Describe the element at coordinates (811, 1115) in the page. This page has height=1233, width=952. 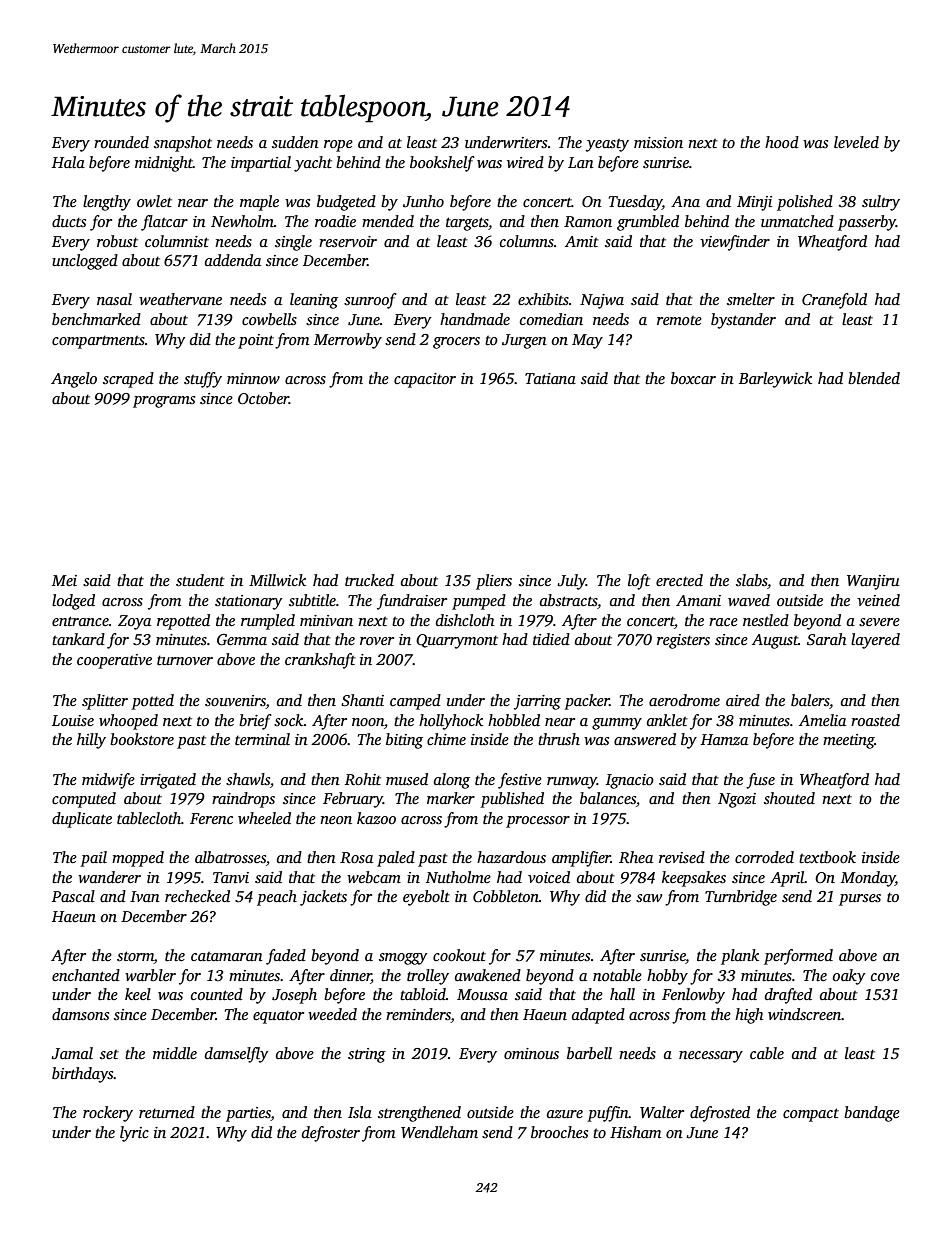
I see `compact` at that location.
